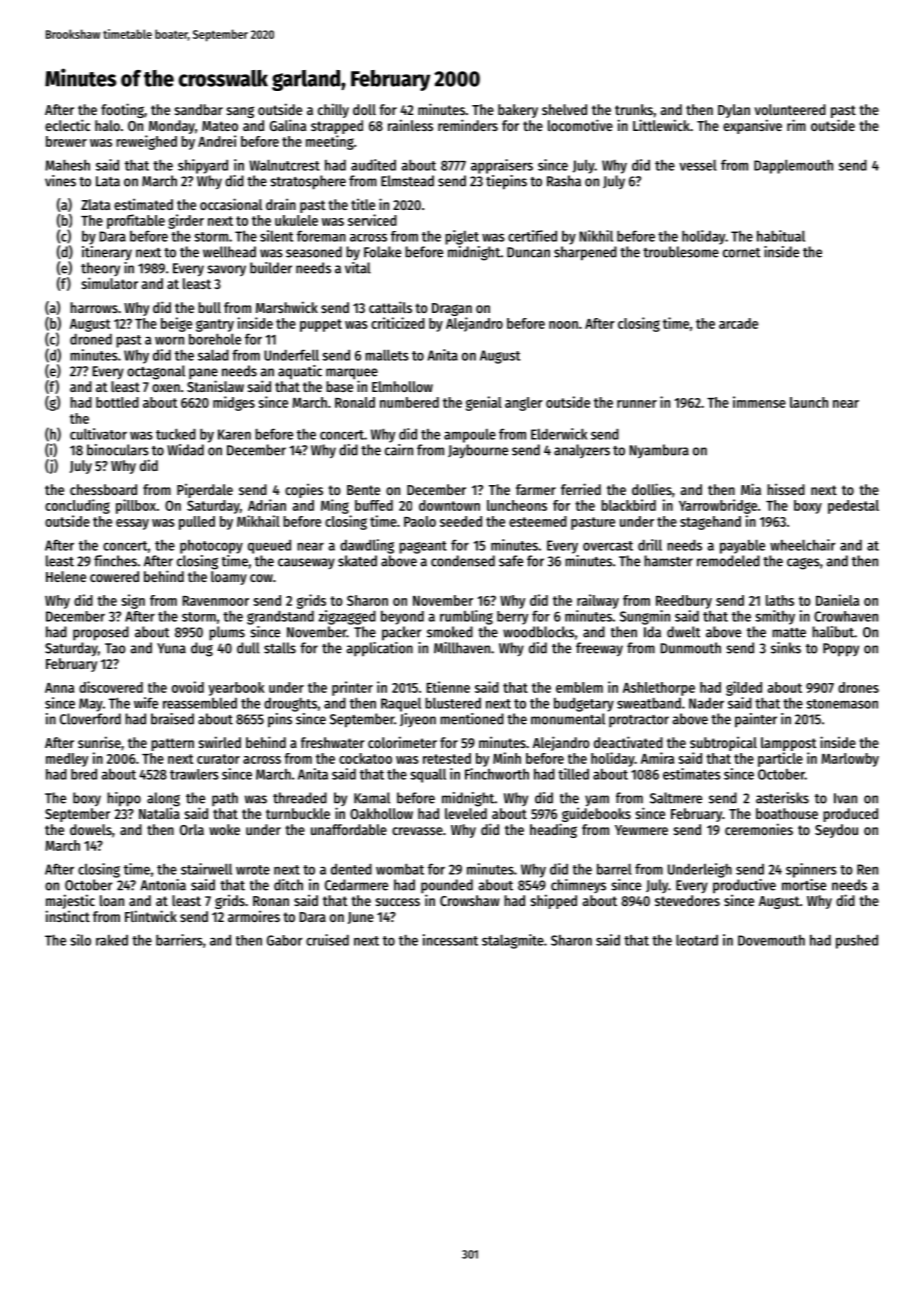 Image resolution: width=924 pixels, height=1308 pixels. Describe the element at coordinates (179, 940) in the document. I see `barriers` at that location.
